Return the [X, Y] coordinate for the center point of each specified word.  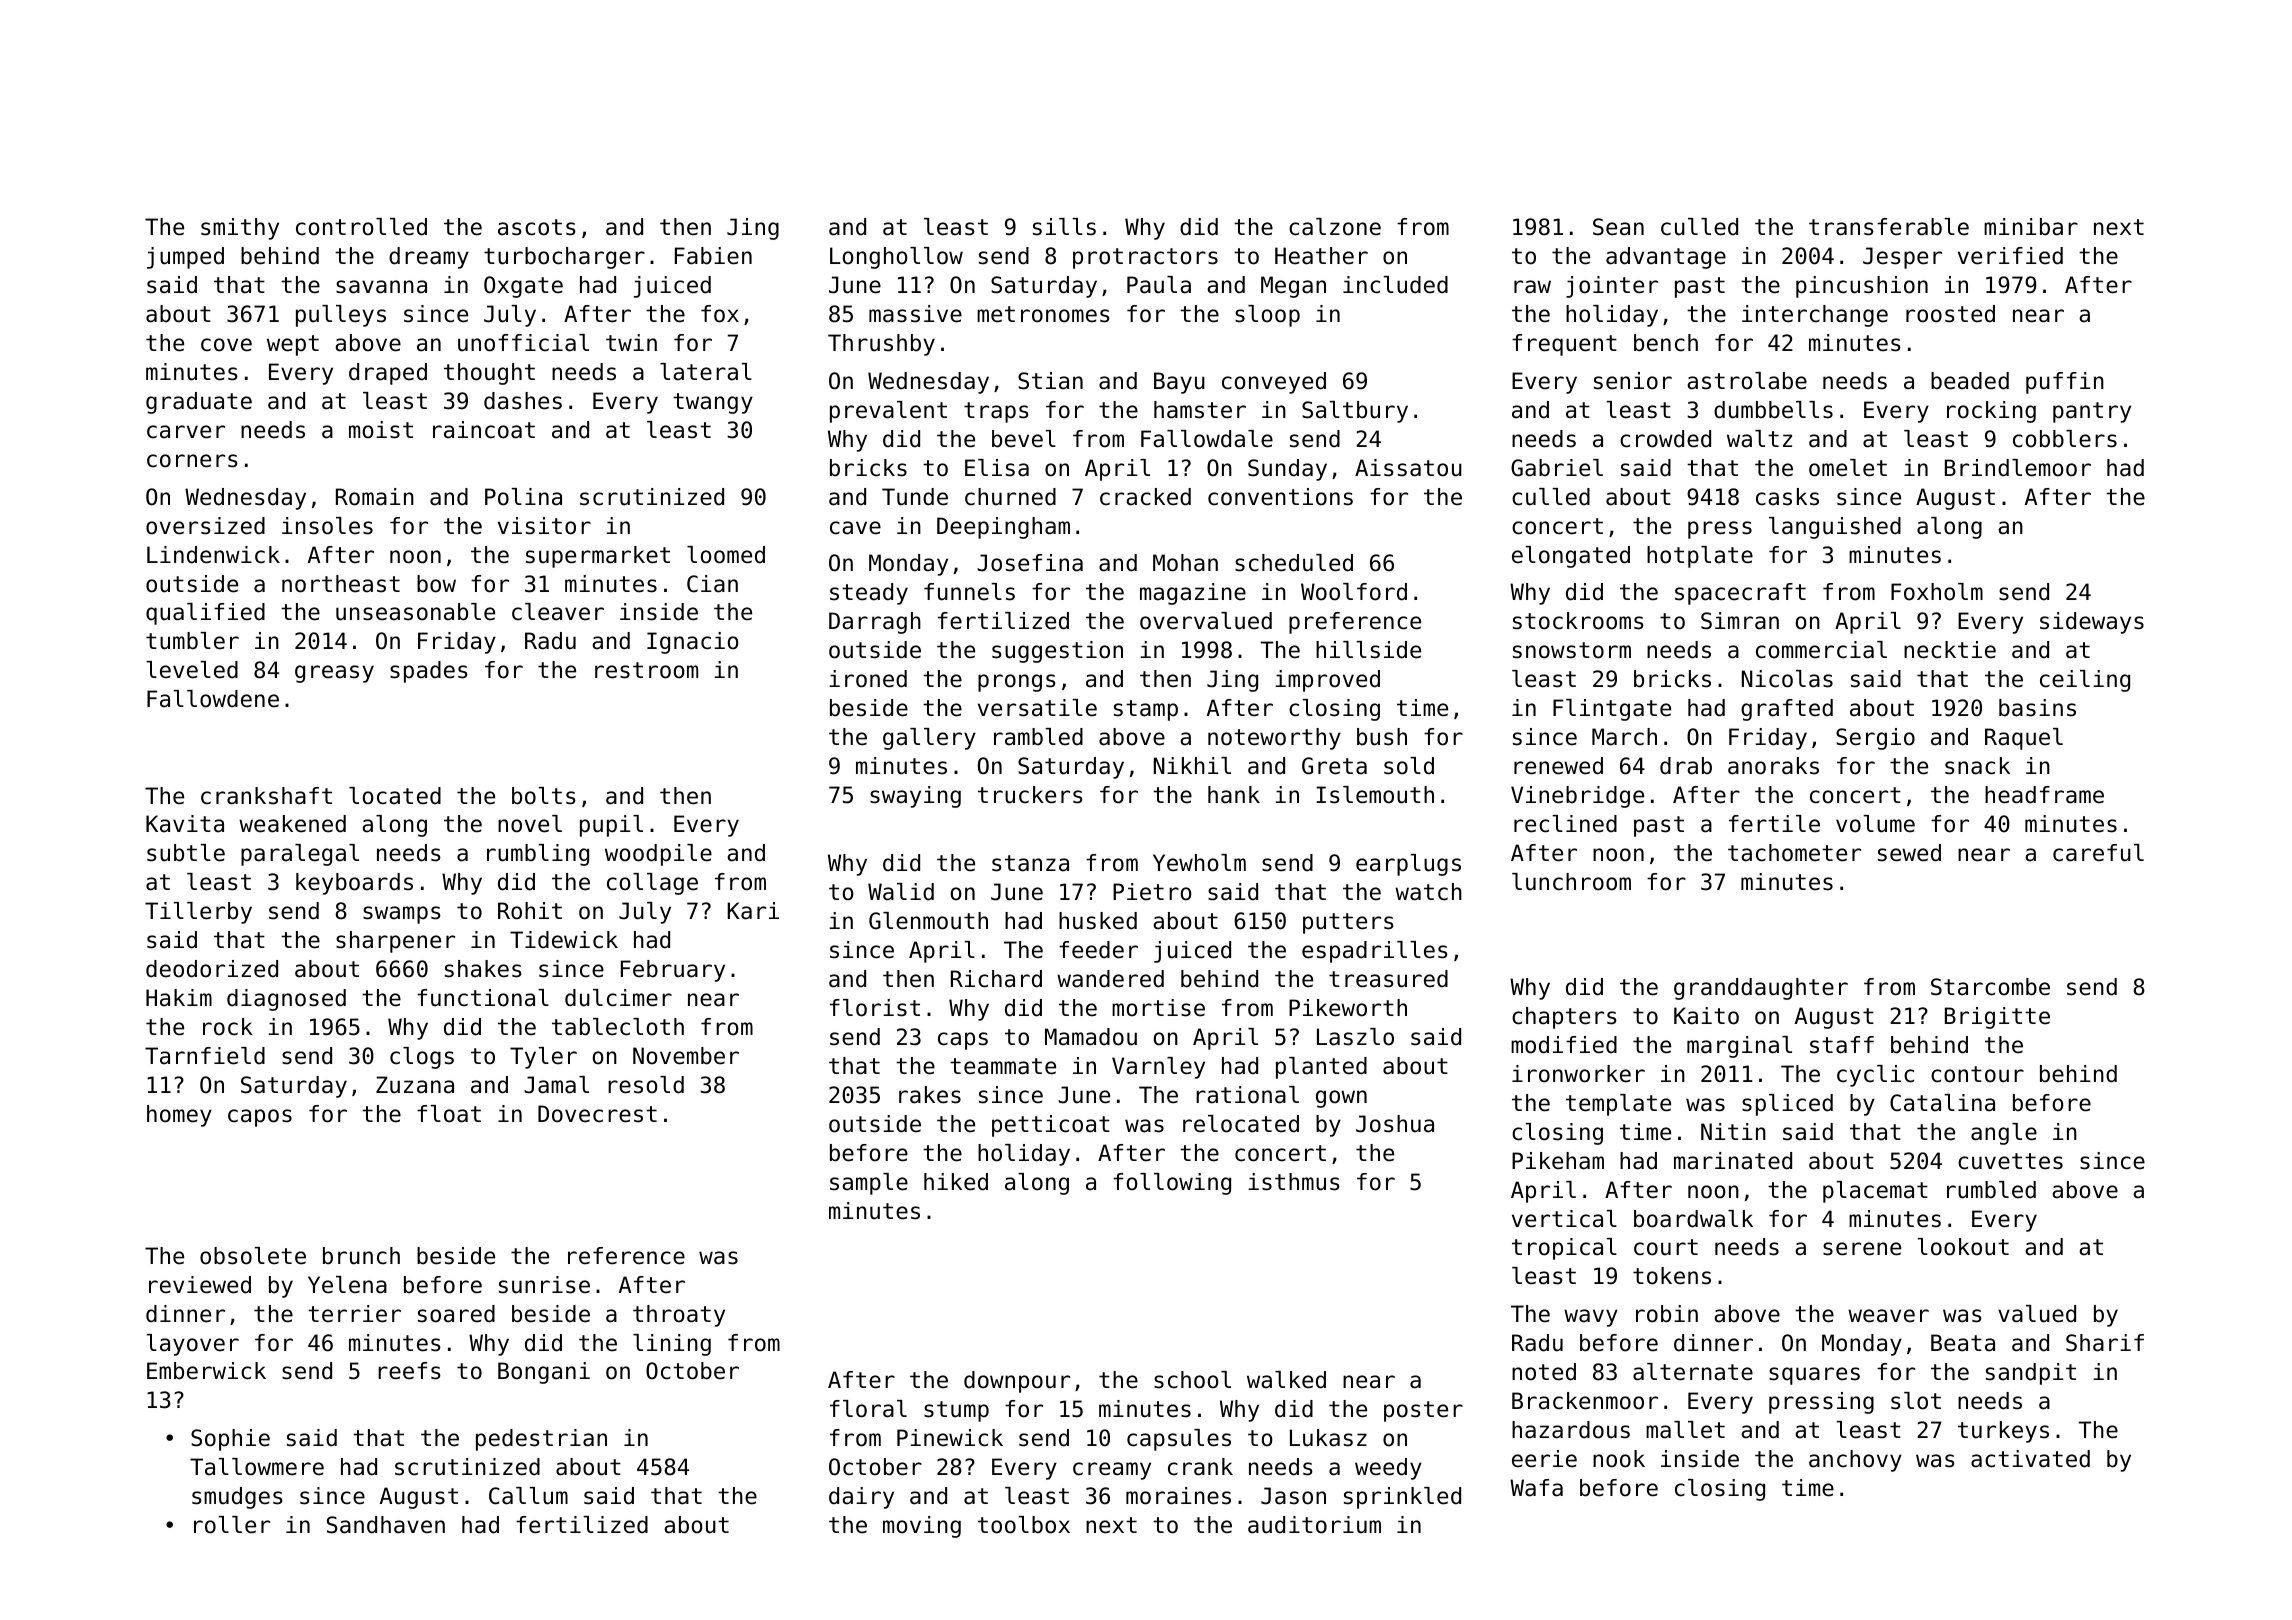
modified [1564, 1045]
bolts [544, 796]
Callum [528, 1496]
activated [2030, 1459]
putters [1348, 923]
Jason [1293, 1496]
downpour [1017, 1382]
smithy [240, 229]
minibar [2031, 227]
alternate [1693, 1372]
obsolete [253, 1256]
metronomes [1043, 314]
